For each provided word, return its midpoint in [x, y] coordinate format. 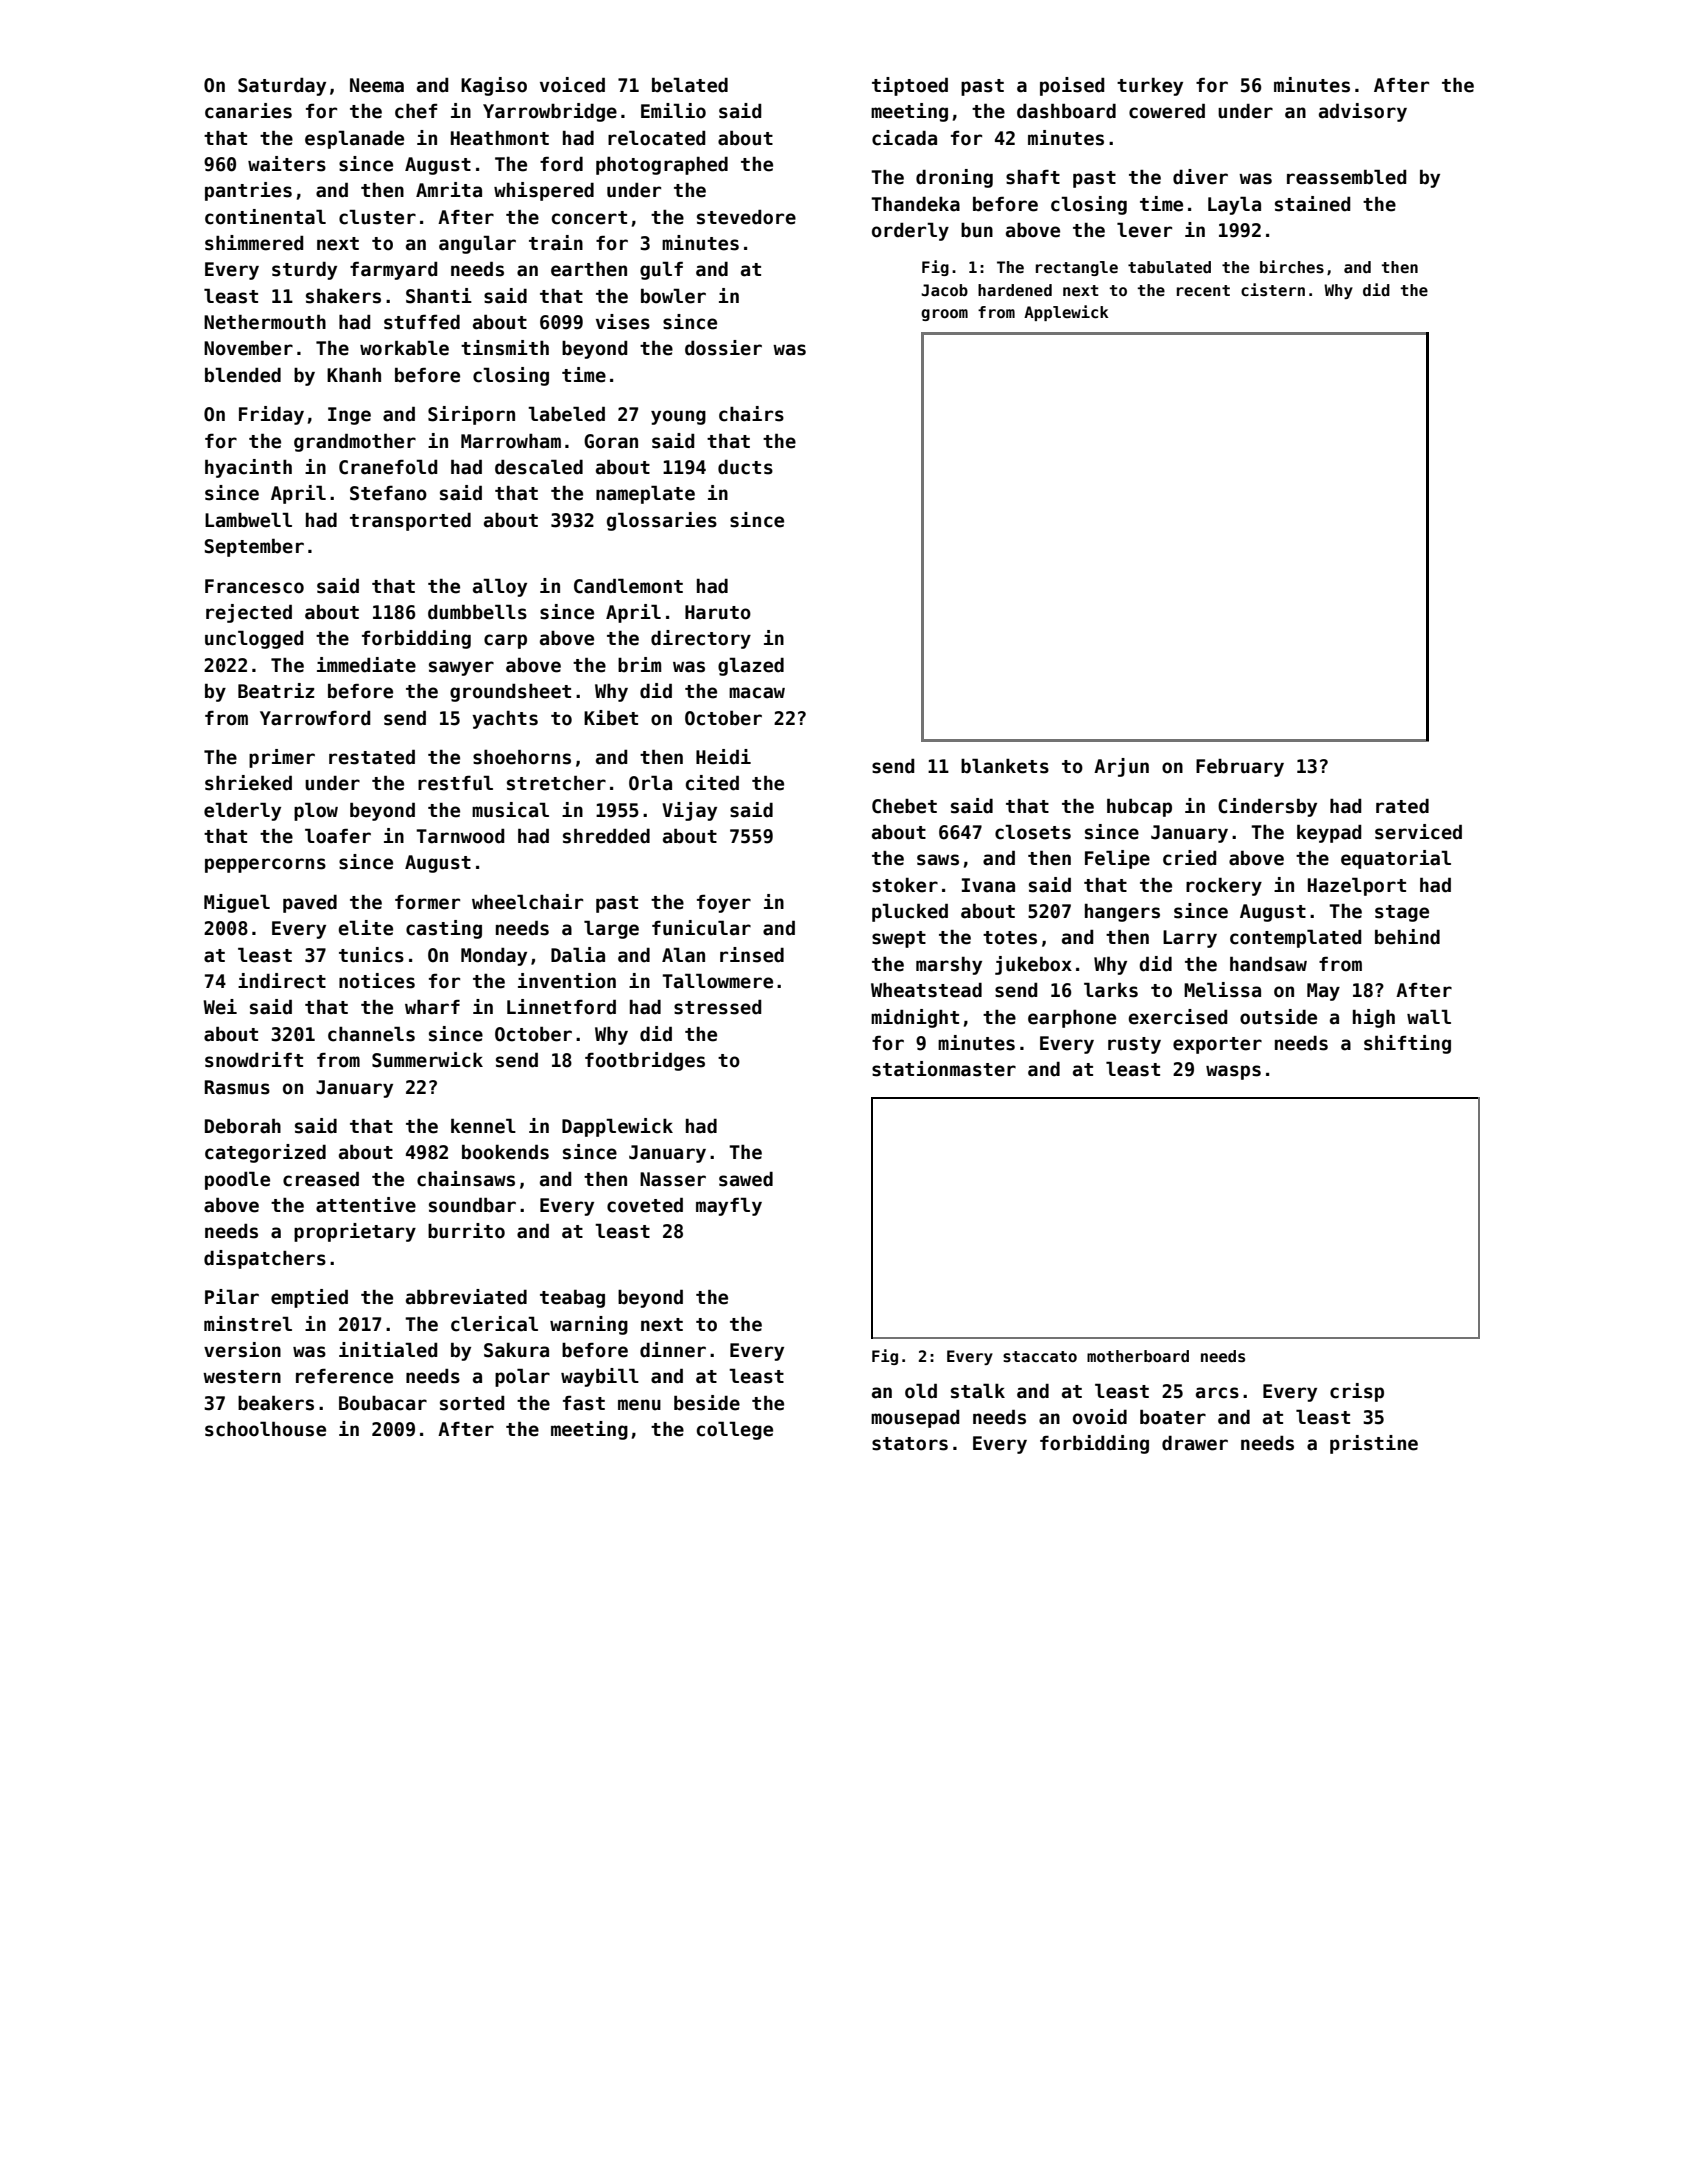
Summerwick [427, 1060]
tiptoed [910, 86]
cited [712, 783]
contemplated [1295, 938]
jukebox [1033, 965]
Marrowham [511, 441]
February [1240, 768]
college [735, 1430]
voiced [572, 85]
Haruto [718, 612]
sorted [472, 1403]
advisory [1363, 112]
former [427, 902]
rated [1402, 806]
